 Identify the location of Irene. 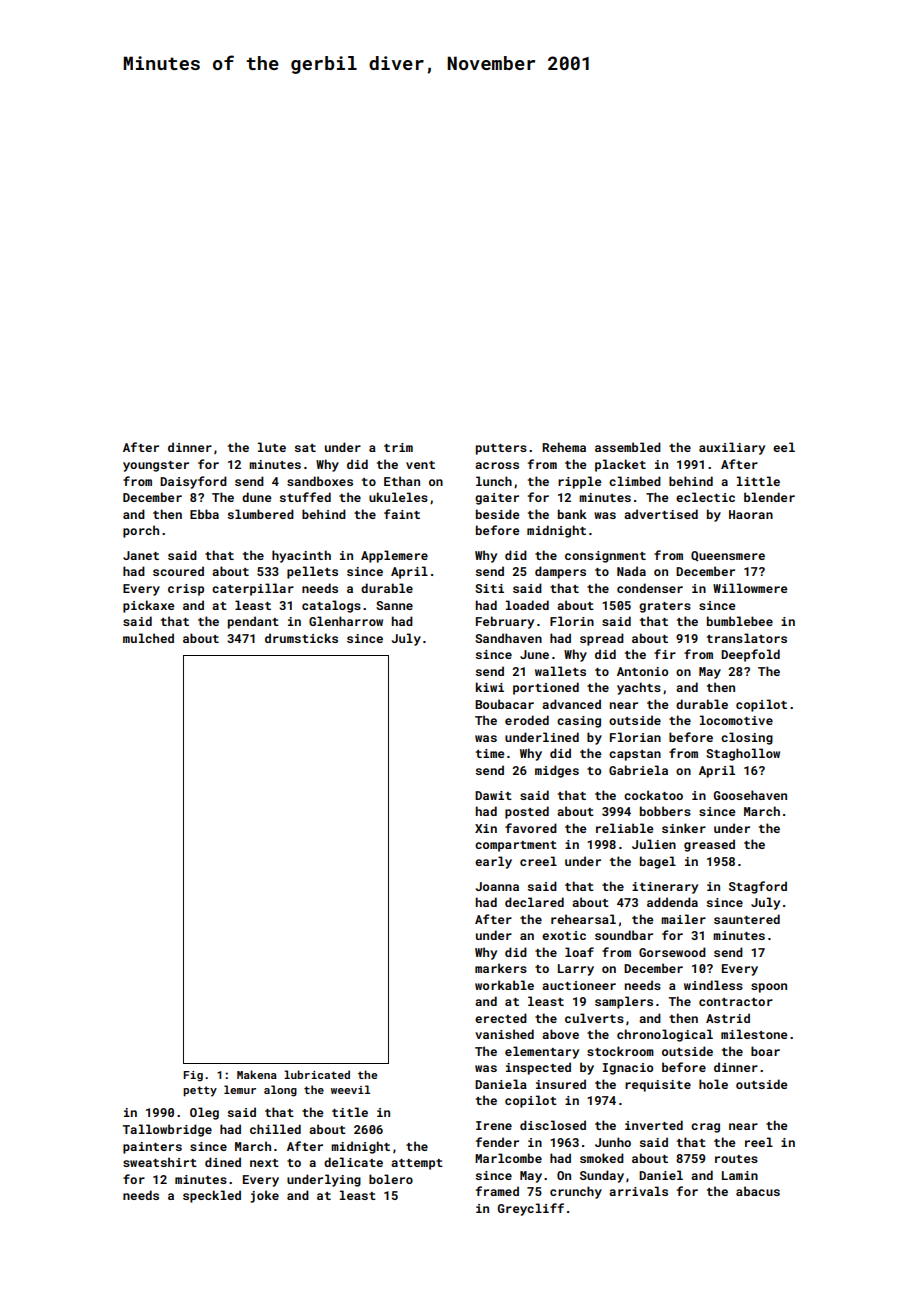
(494, 1125).
